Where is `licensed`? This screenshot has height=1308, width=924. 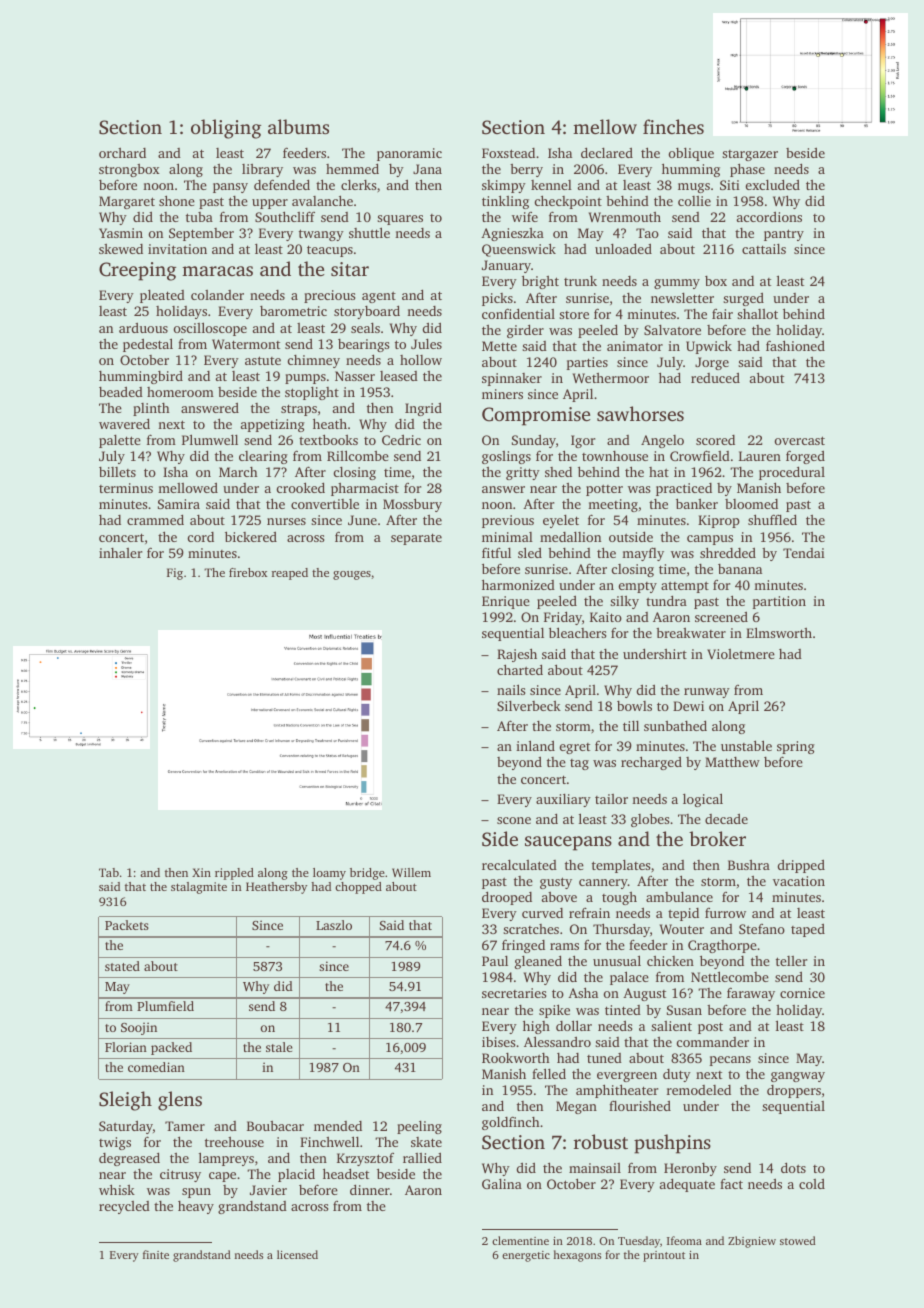
licensed is located at coordinates (297, 1254).
